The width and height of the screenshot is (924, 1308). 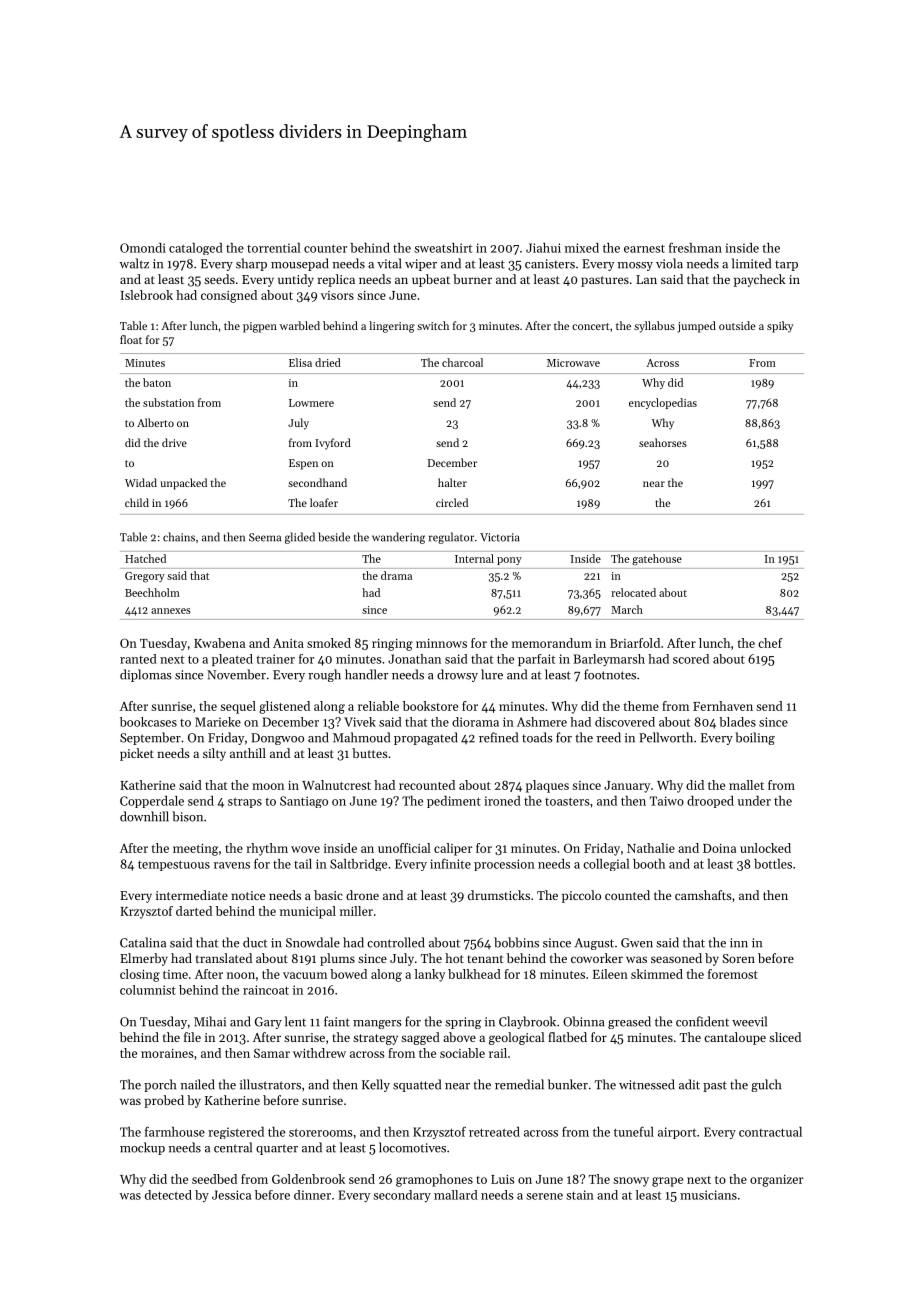 I want to click on counter, so click(x=325, y=248).
